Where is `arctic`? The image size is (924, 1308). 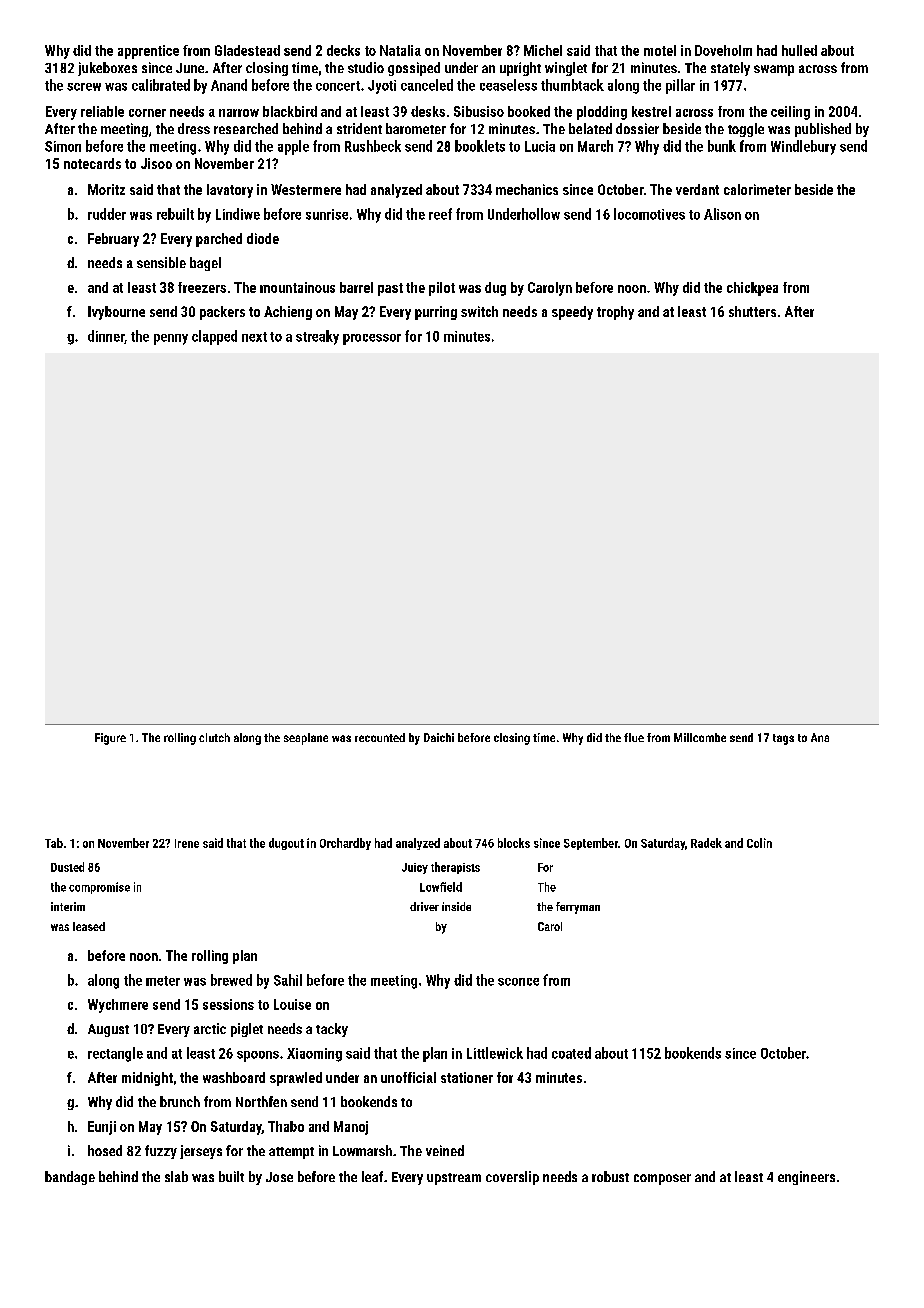 arctic is located at coordinates (210, 1028).
